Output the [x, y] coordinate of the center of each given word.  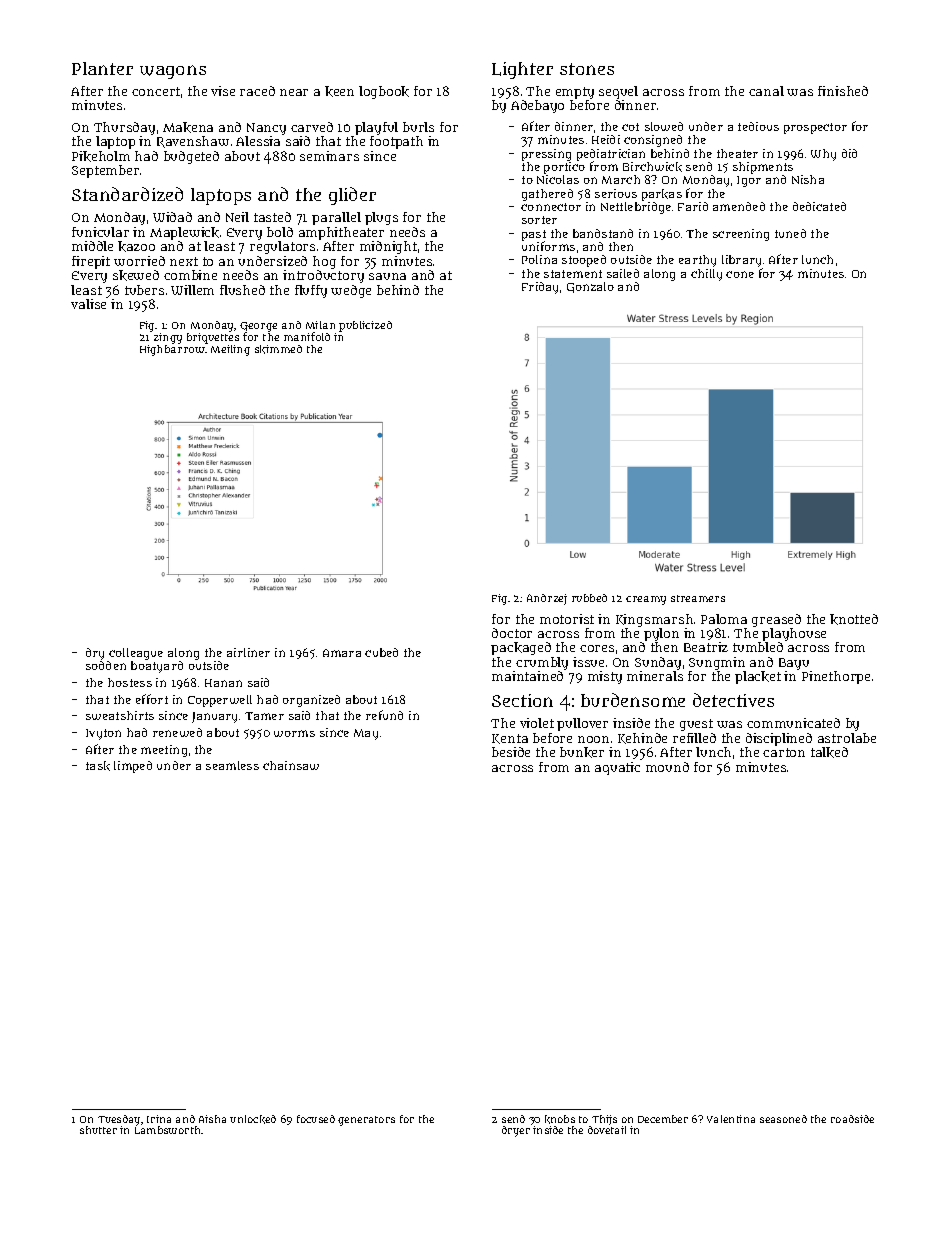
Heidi [606, 139]
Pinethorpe [836, 677]
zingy [168, 338]
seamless [232, 765]
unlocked [253, 1119]
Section [522, 700]
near [294, 92]
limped [133, 767]
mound [667, 767]
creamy [646, 600]
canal [766, 91]
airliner [248, 652]
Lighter [522, 70]
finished [843, 91]
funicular [100, 232]
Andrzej [547, 599]
